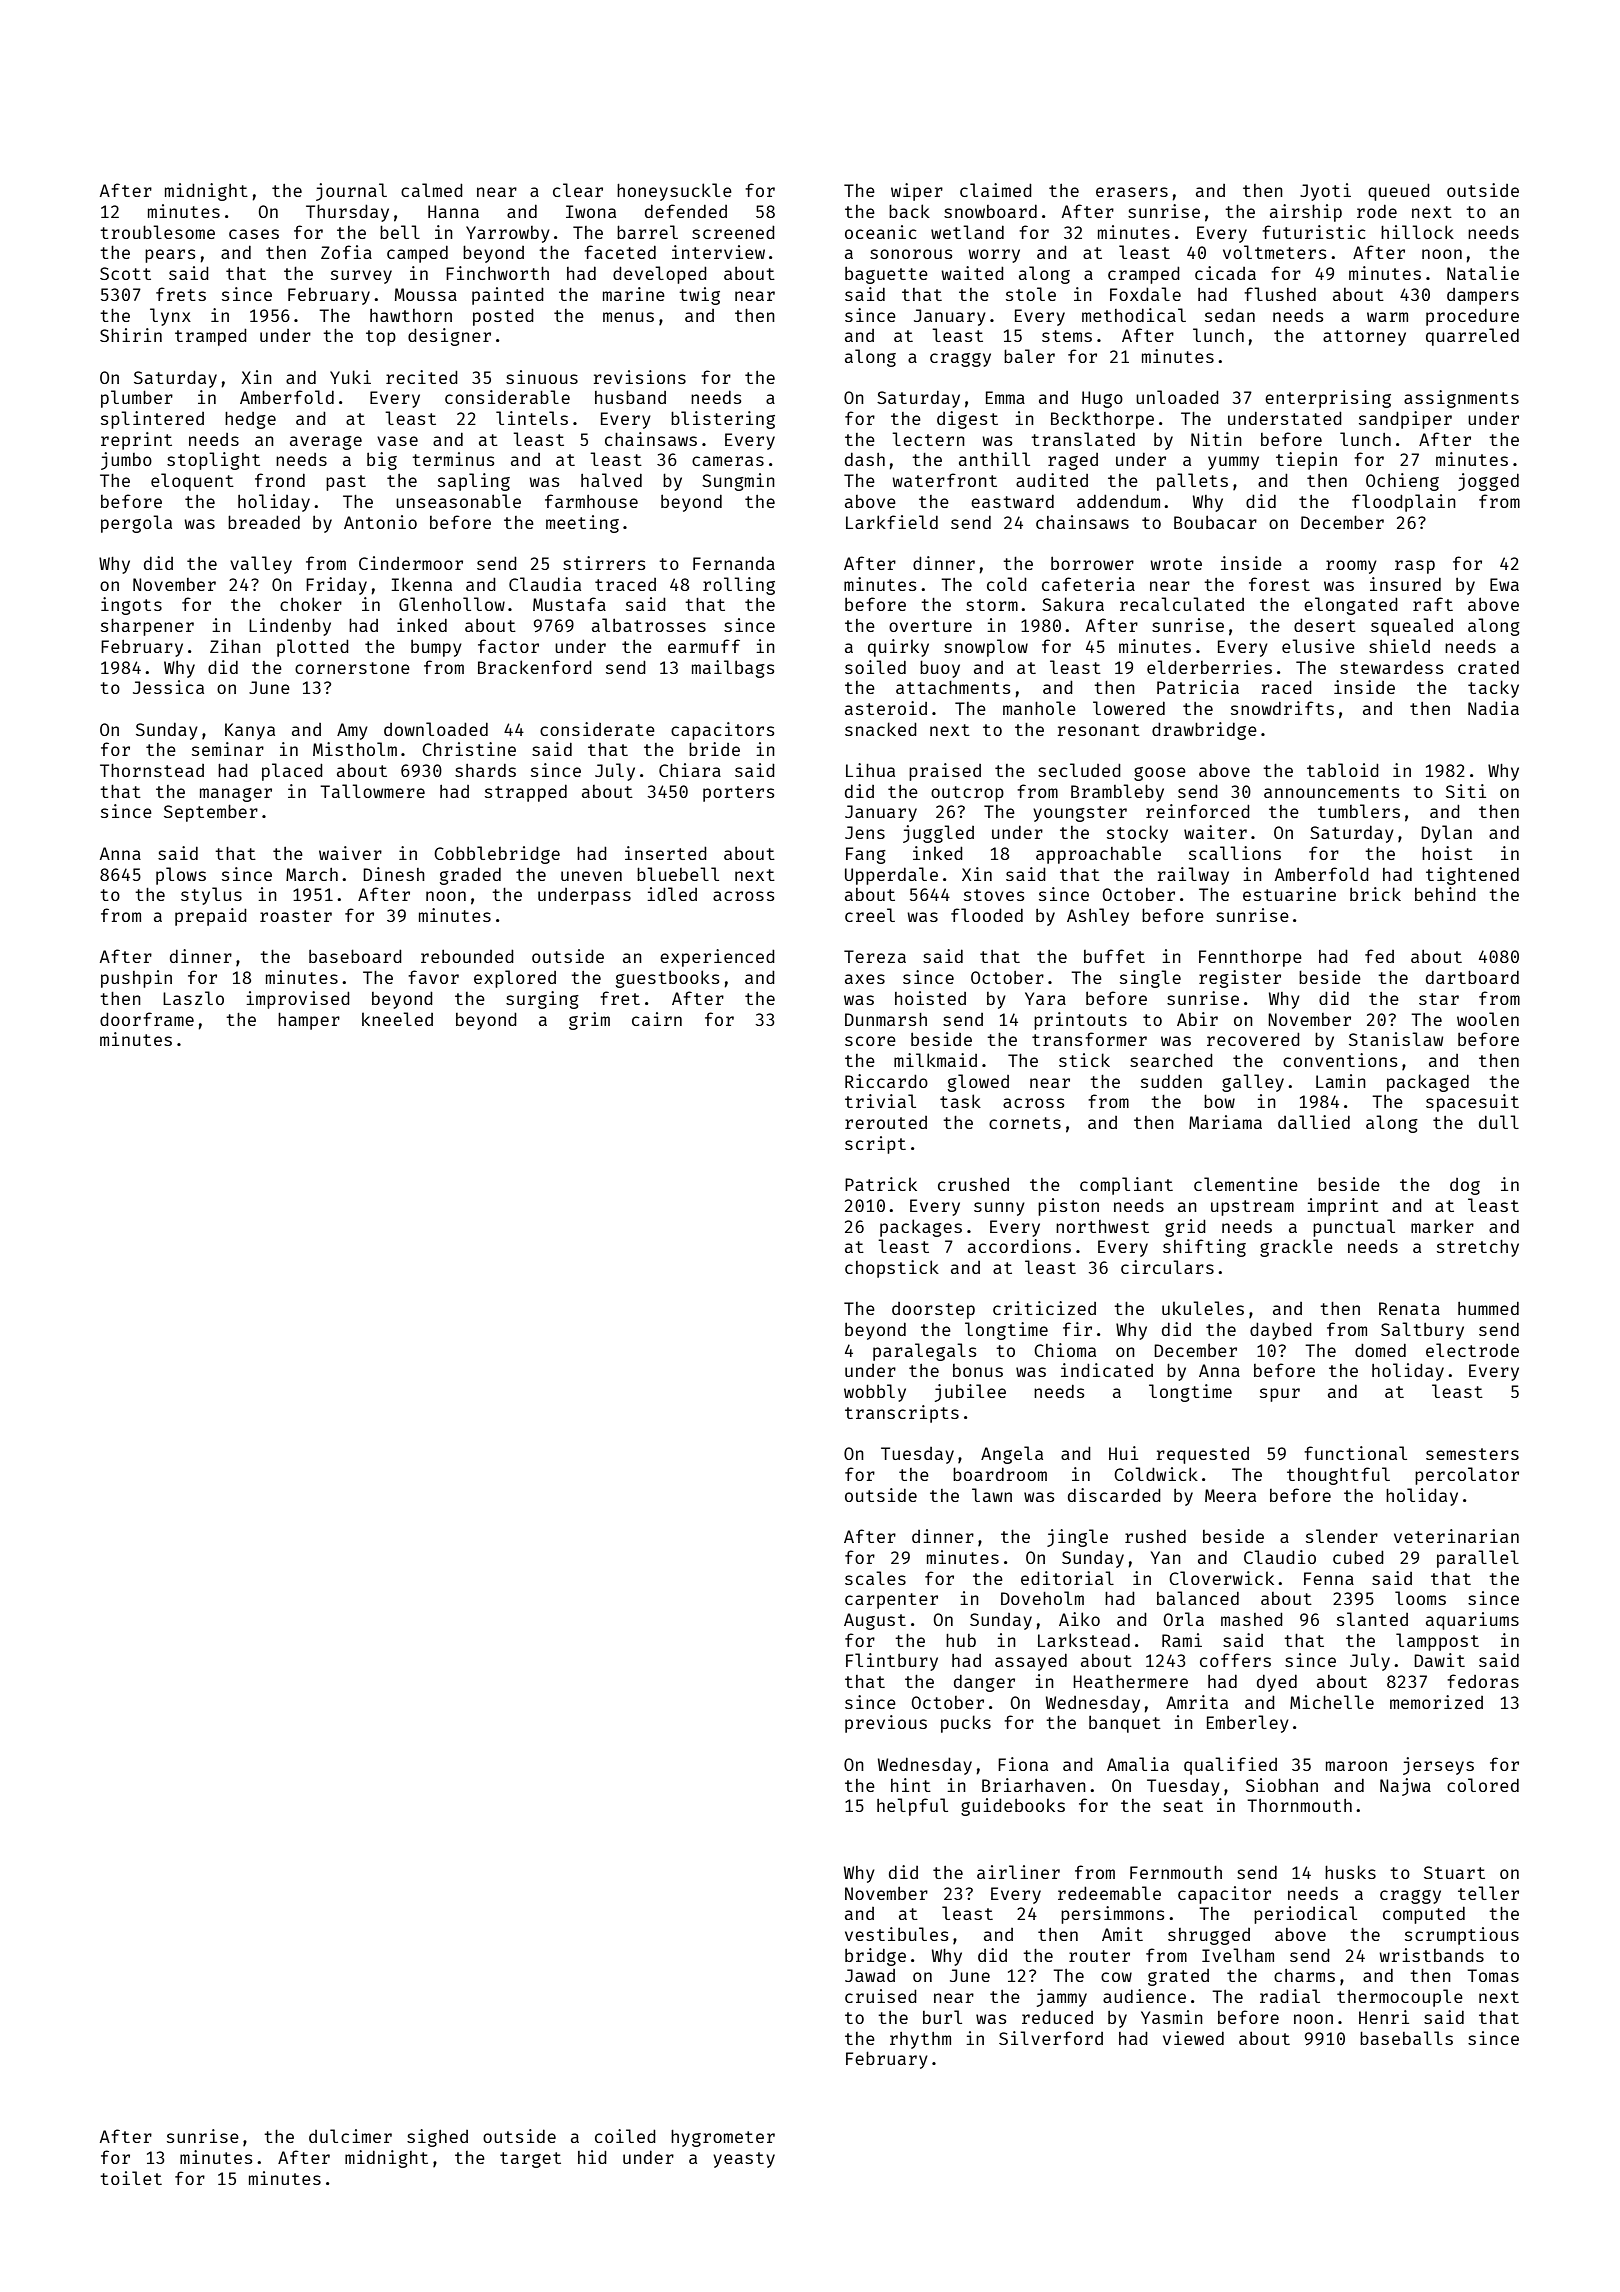  Describe the element at coordinates (350, 2136) in the page. I see `dulcimer` at that location.
